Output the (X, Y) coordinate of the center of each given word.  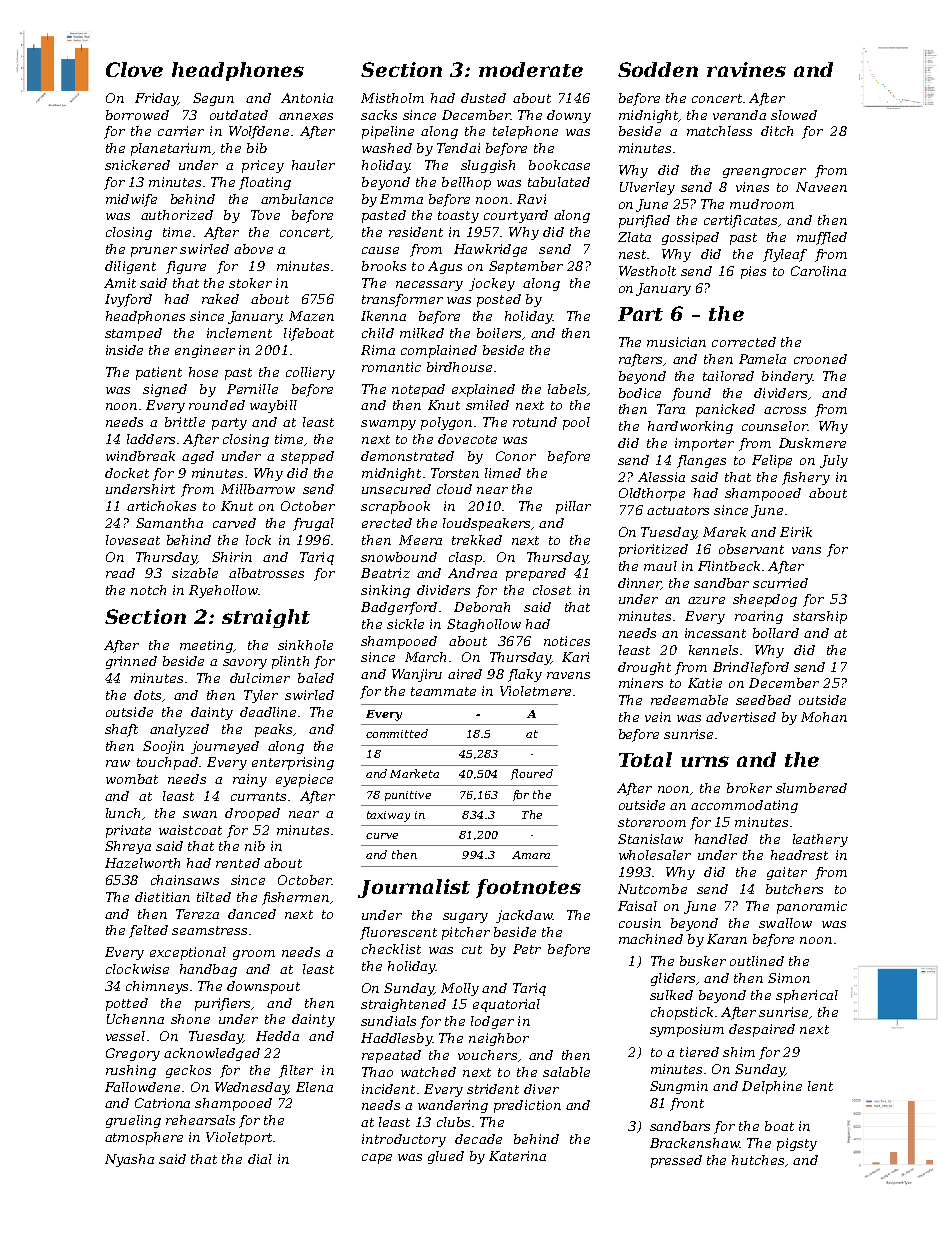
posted (499, 300)
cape (377, 1159)
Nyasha (129, 1160)
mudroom (762, 204)
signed (165, 390)
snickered (137, 165)
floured (532, 774)
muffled (822, 238)
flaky (525, 675)
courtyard (516, 216)
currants (258, 796)
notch (148, 590)
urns (705, 761)
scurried (780, 583)
